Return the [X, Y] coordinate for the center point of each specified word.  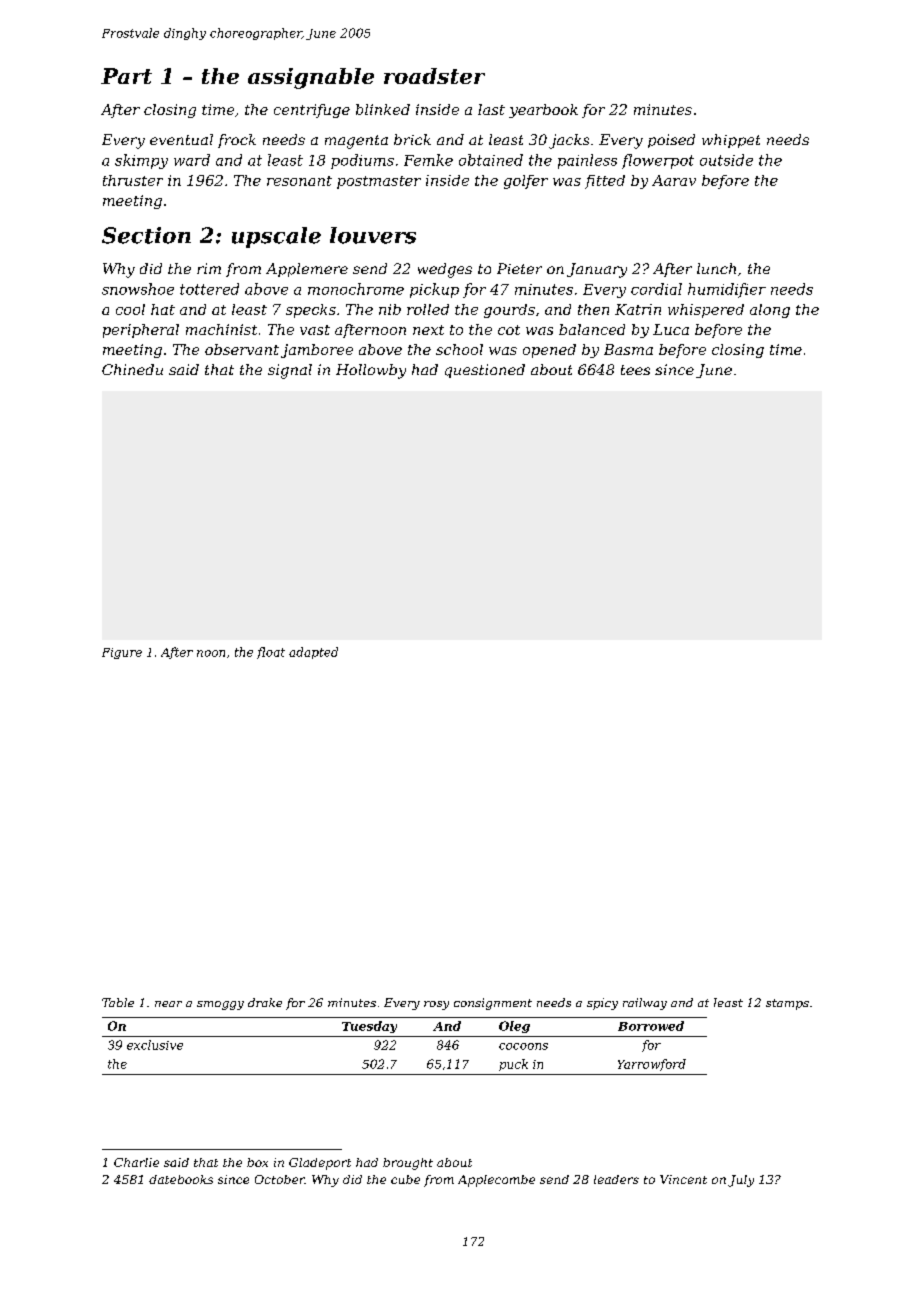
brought [408, 1164]
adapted [313, 653]
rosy [436, 1005]
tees [635, 370]
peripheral [141, 331]
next [428, 330]
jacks [569, 141]
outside [726, 160]
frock [237, 141]
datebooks [181, 1179]
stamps [787, 1004]
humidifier [727, 290]
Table [118, 1002]
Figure [122, 653]
